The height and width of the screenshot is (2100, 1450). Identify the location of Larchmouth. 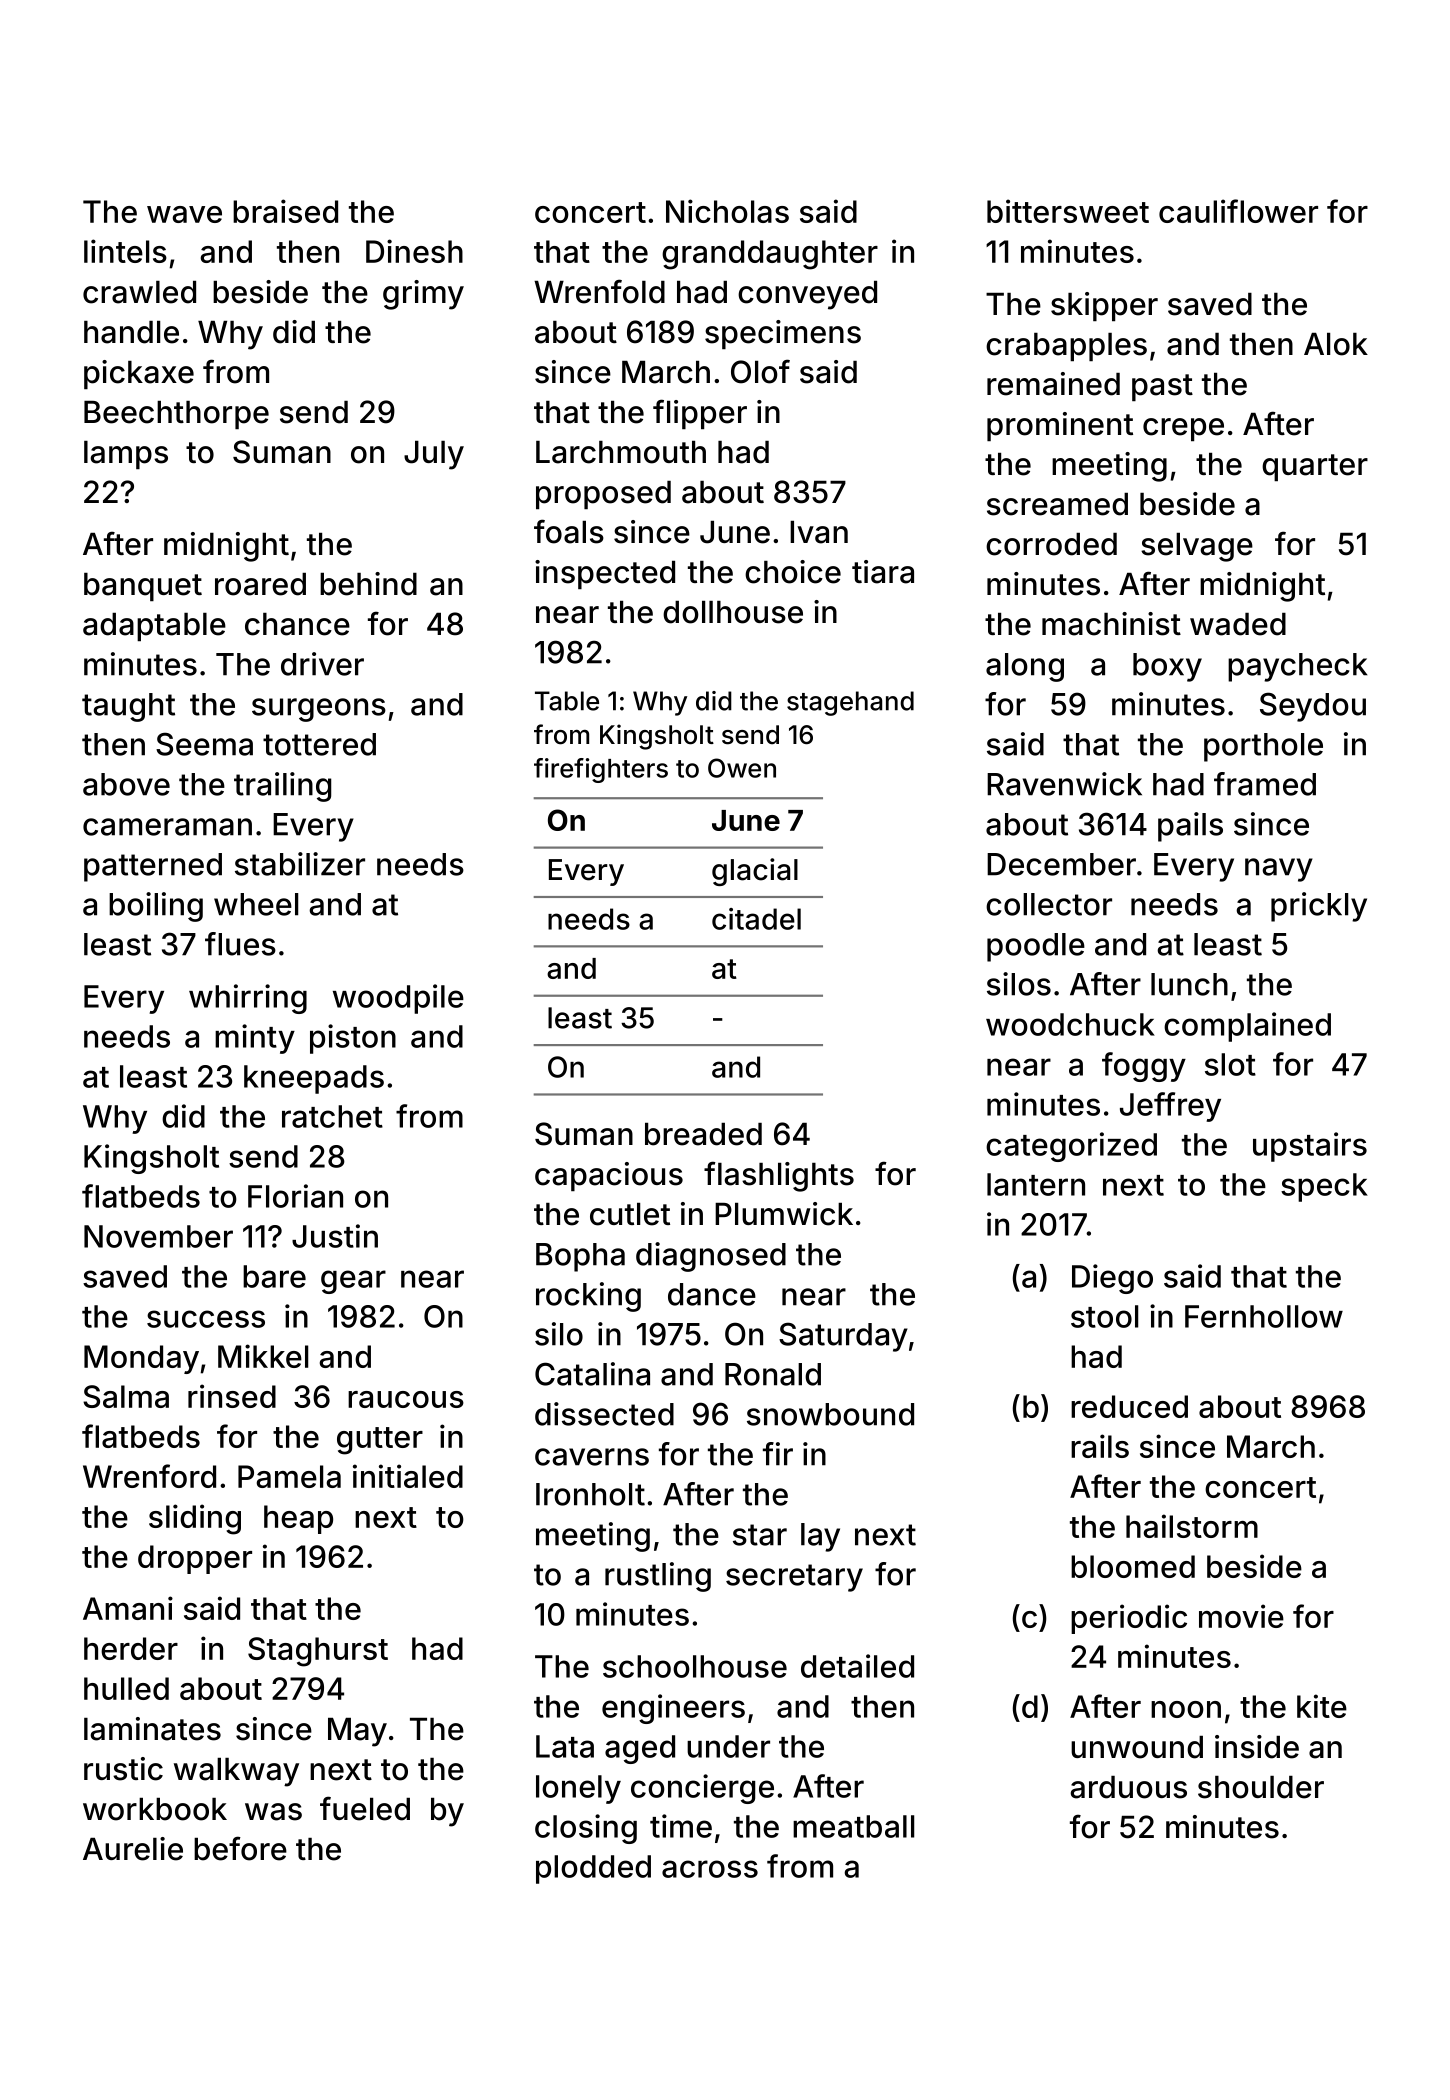
(621, 452).
